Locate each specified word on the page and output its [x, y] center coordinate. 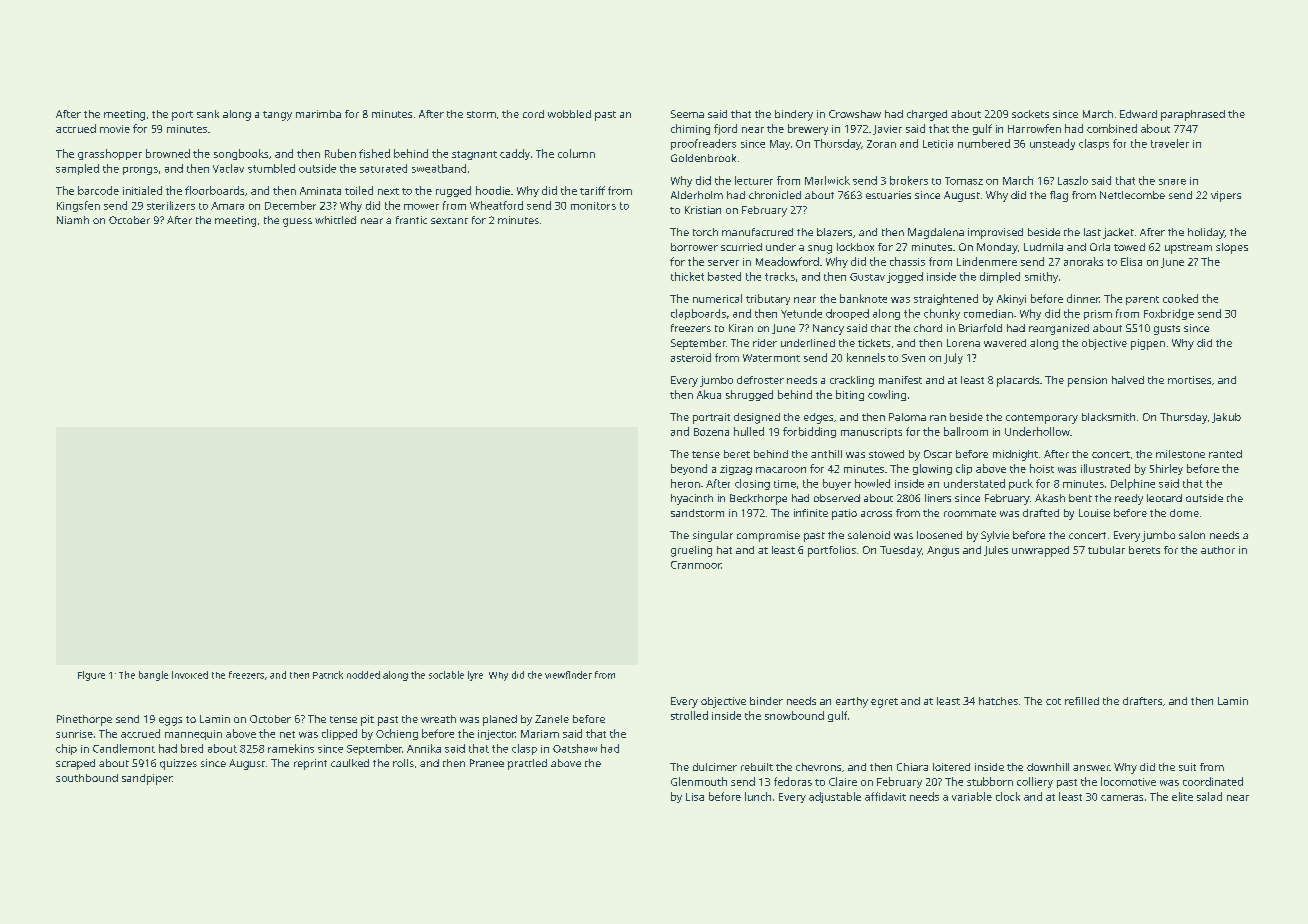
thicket [687, 276]
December [290, 205]
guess [297, 222]
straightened [946, 299]
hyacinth [692, 499]
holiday [1206, 233]
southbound [87, 778]
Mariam [540, 734]
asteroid [691, 357]
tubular [1106, 550]
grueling [691, 551]
